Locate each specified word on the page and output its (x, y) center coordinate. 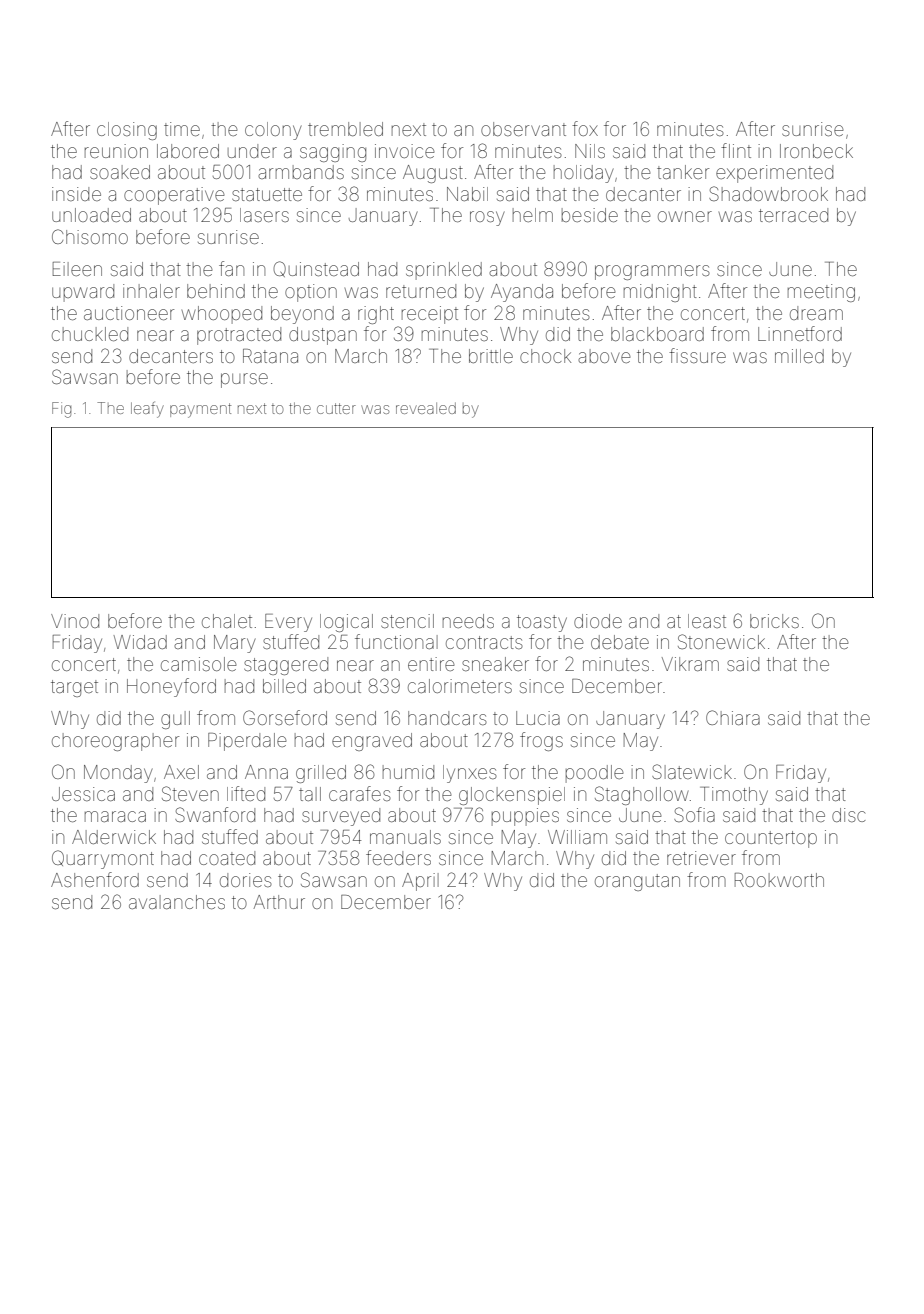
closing (127, 131)
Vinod (75, 621)
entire (431, 664)
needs (468, 621)
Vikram (690, 664)
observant (523, 129)
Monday (118, 774)
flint (736, 150)
